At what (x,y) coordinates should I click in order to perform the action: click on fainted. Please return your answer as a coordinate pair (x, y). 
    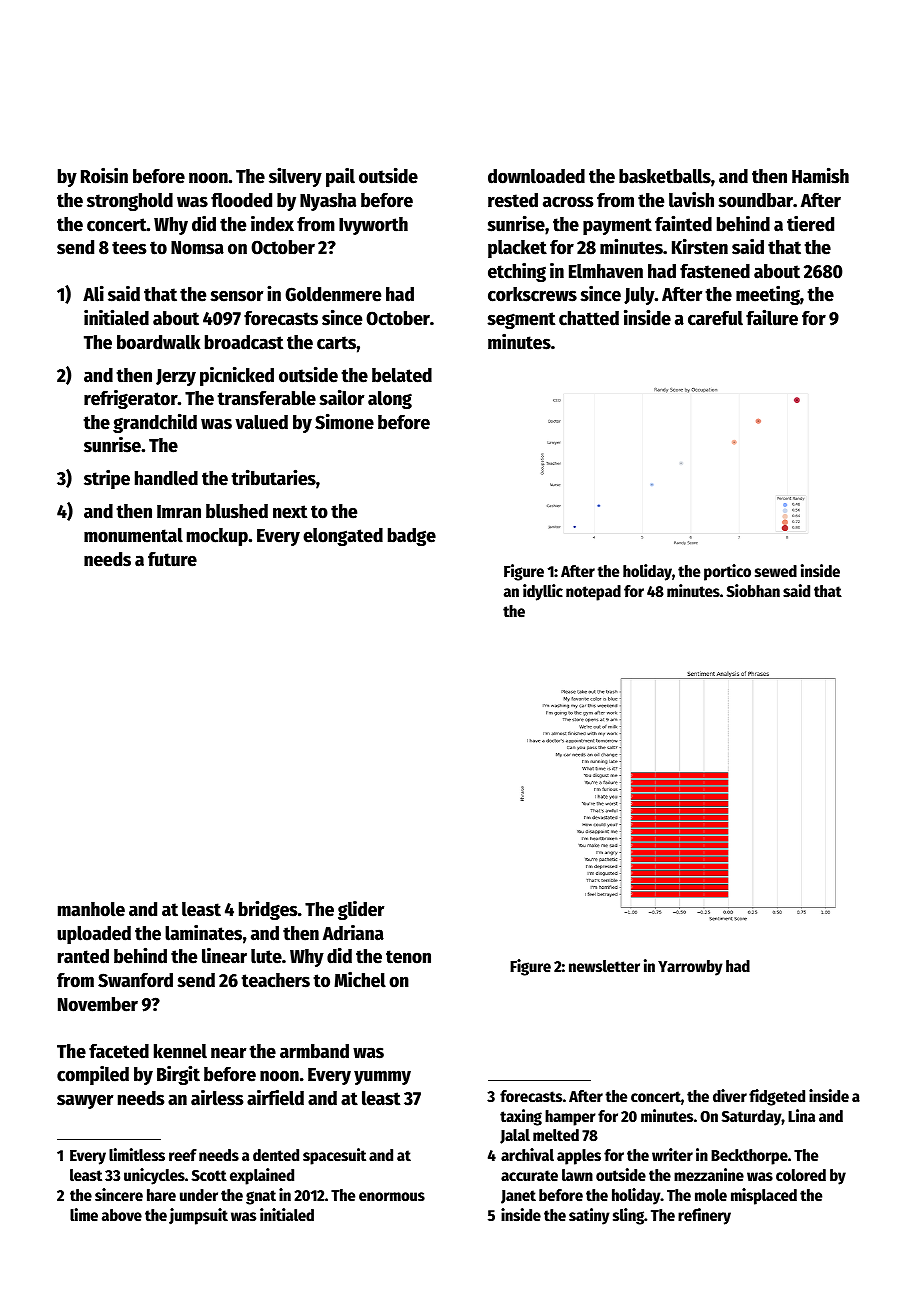
    Looking at the image, I should click on (683, 223).
